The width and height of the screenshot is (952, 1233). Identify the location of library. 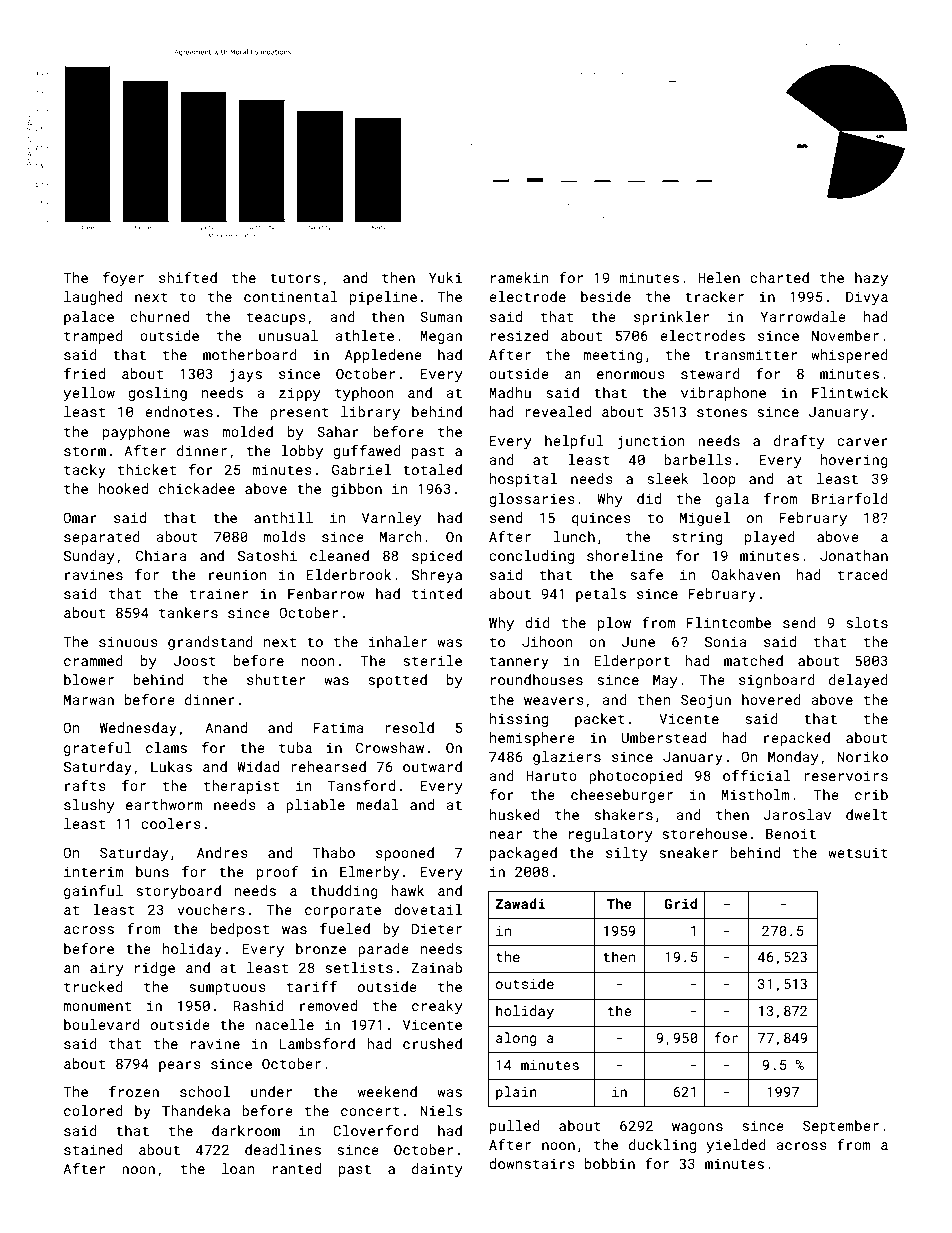
(370, 413).
